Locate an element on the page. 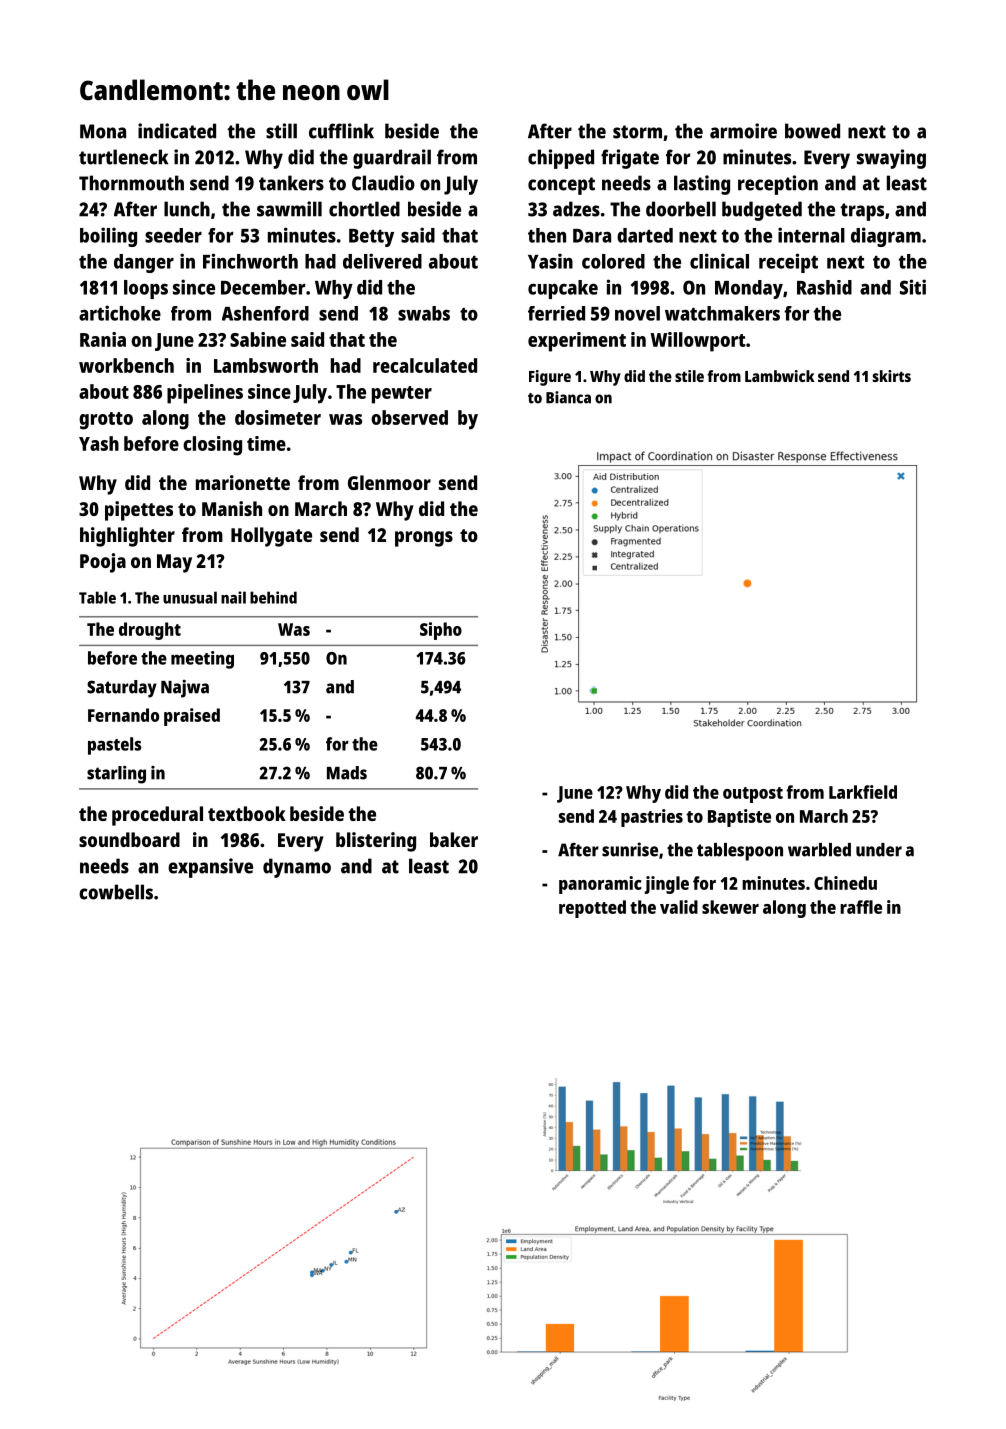 Image resolution: width=1006 pixels, height=1429 pixels. traps is located at coordinates (862, 212).
